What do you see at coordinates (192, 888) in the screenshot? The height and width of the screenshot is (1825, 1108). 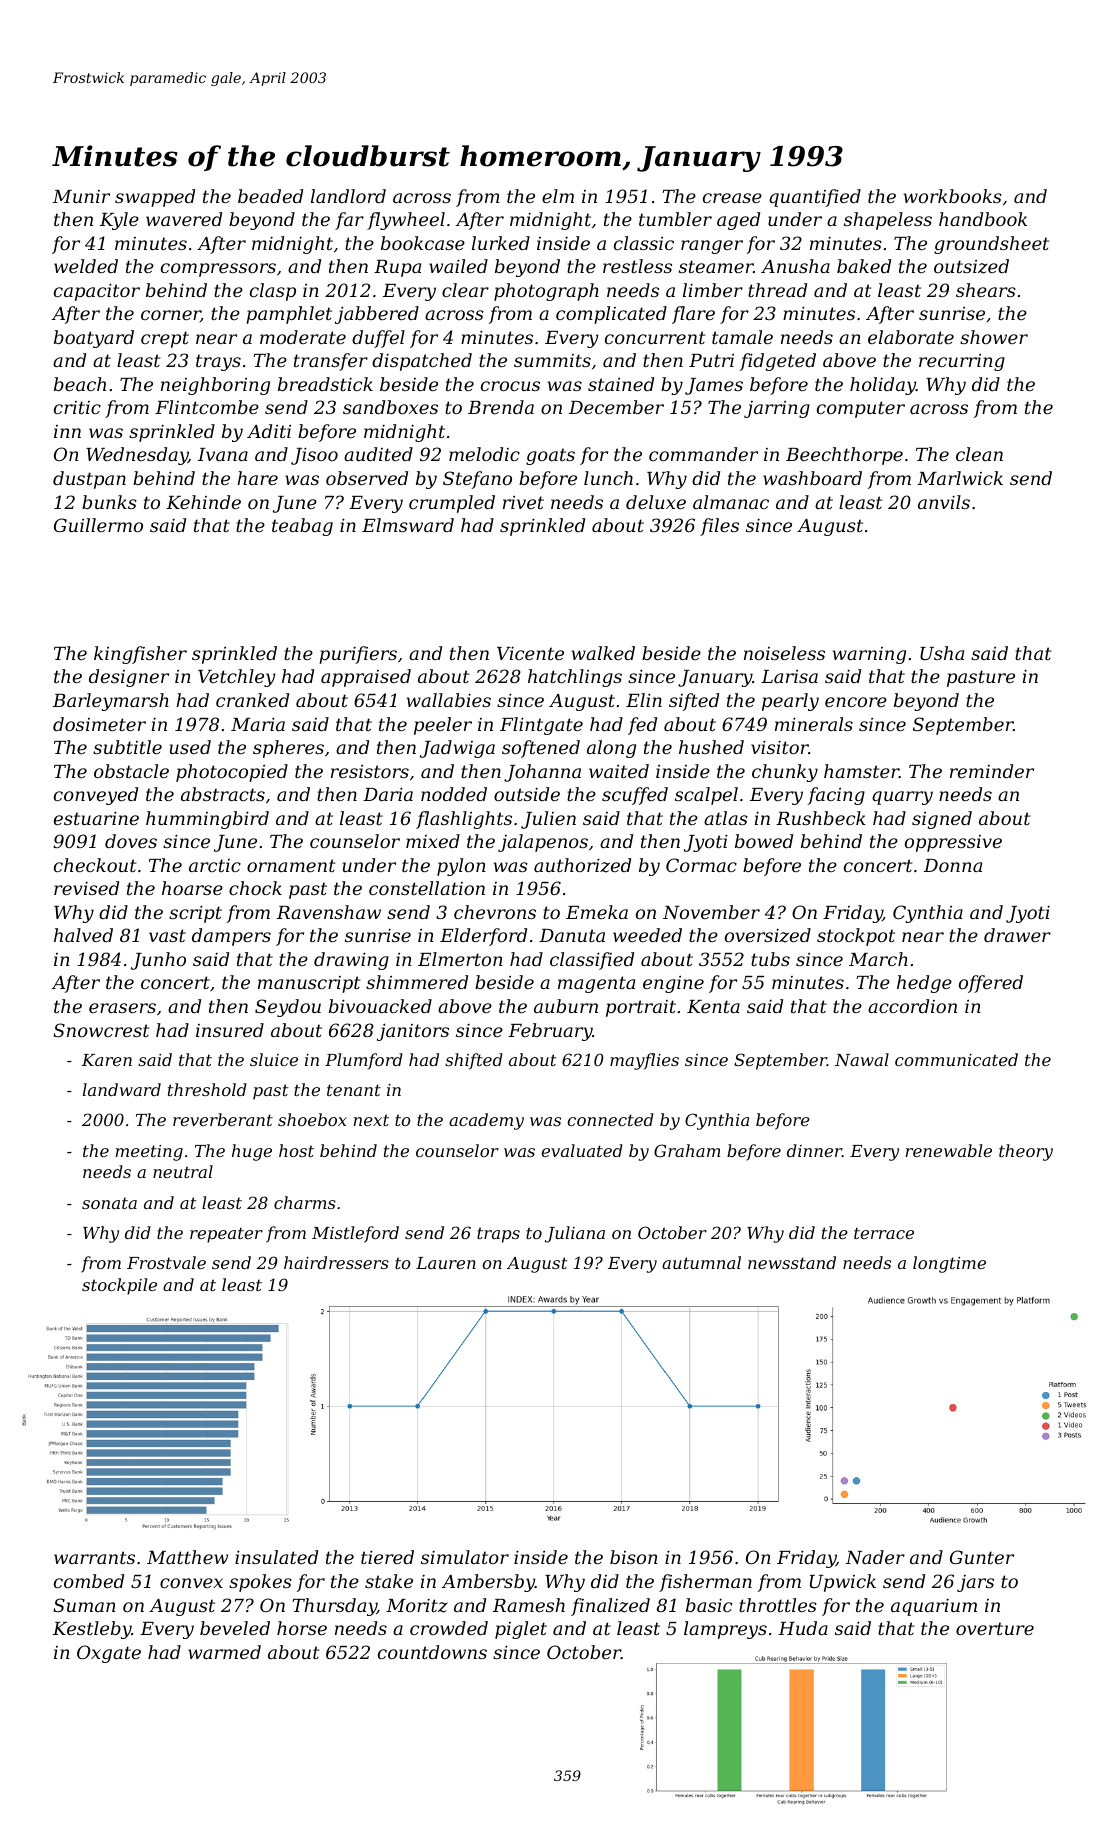 I see `hoarse` at bounding box center [192, 888].
